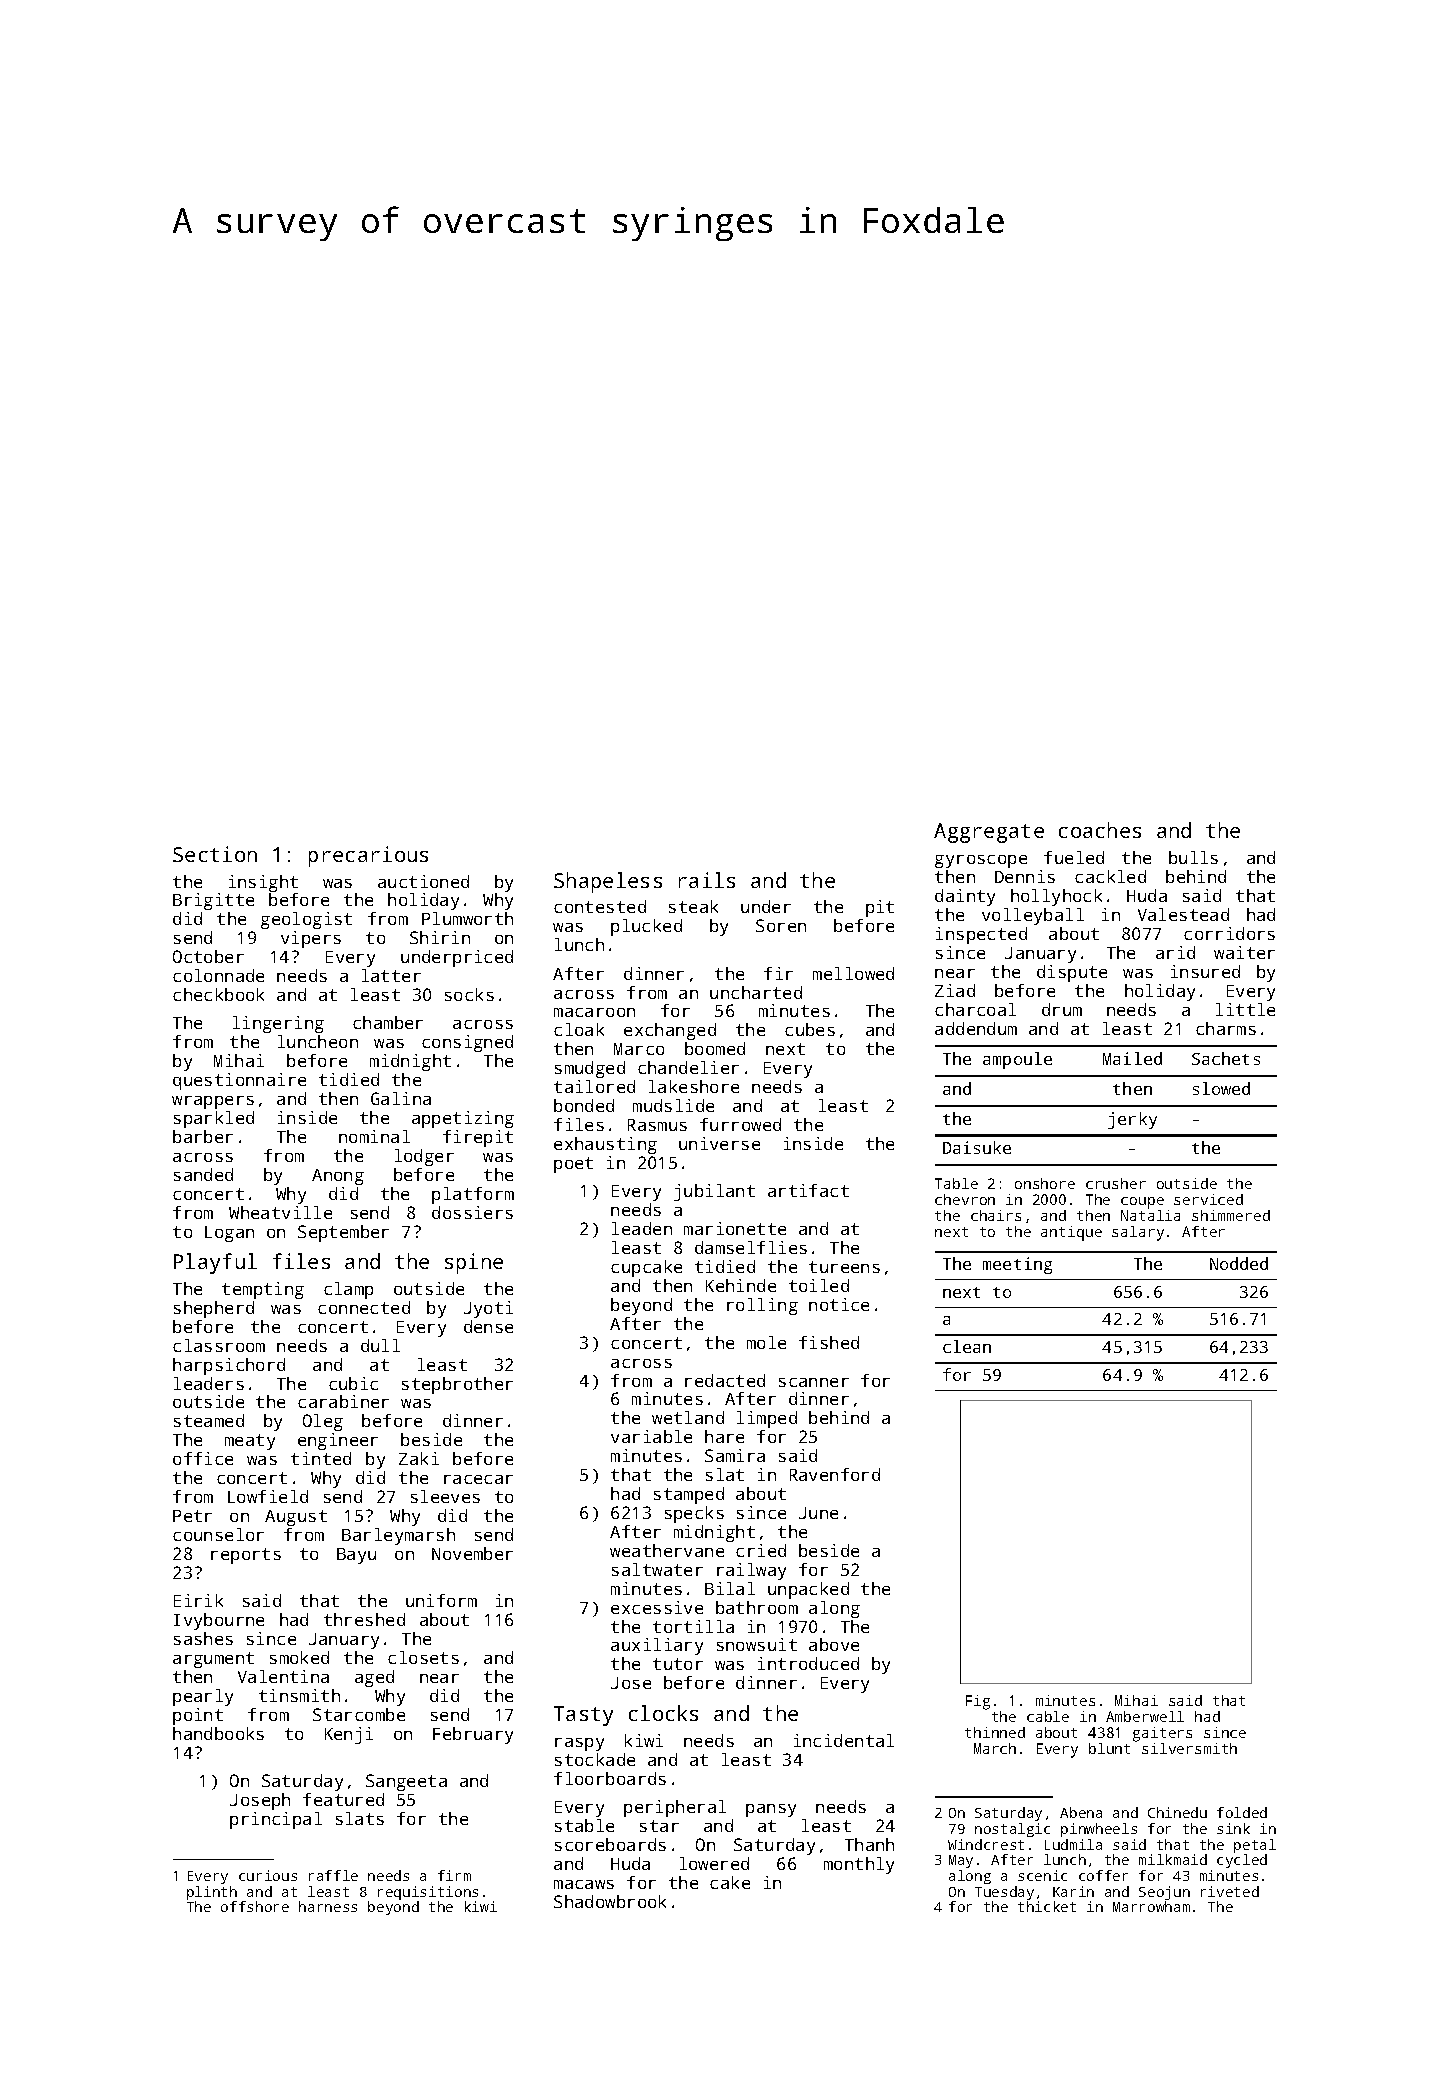  What do you see at coordinates (356, 1556) in the image?
I see `Bayu` at bounding box center [356, 1556].
